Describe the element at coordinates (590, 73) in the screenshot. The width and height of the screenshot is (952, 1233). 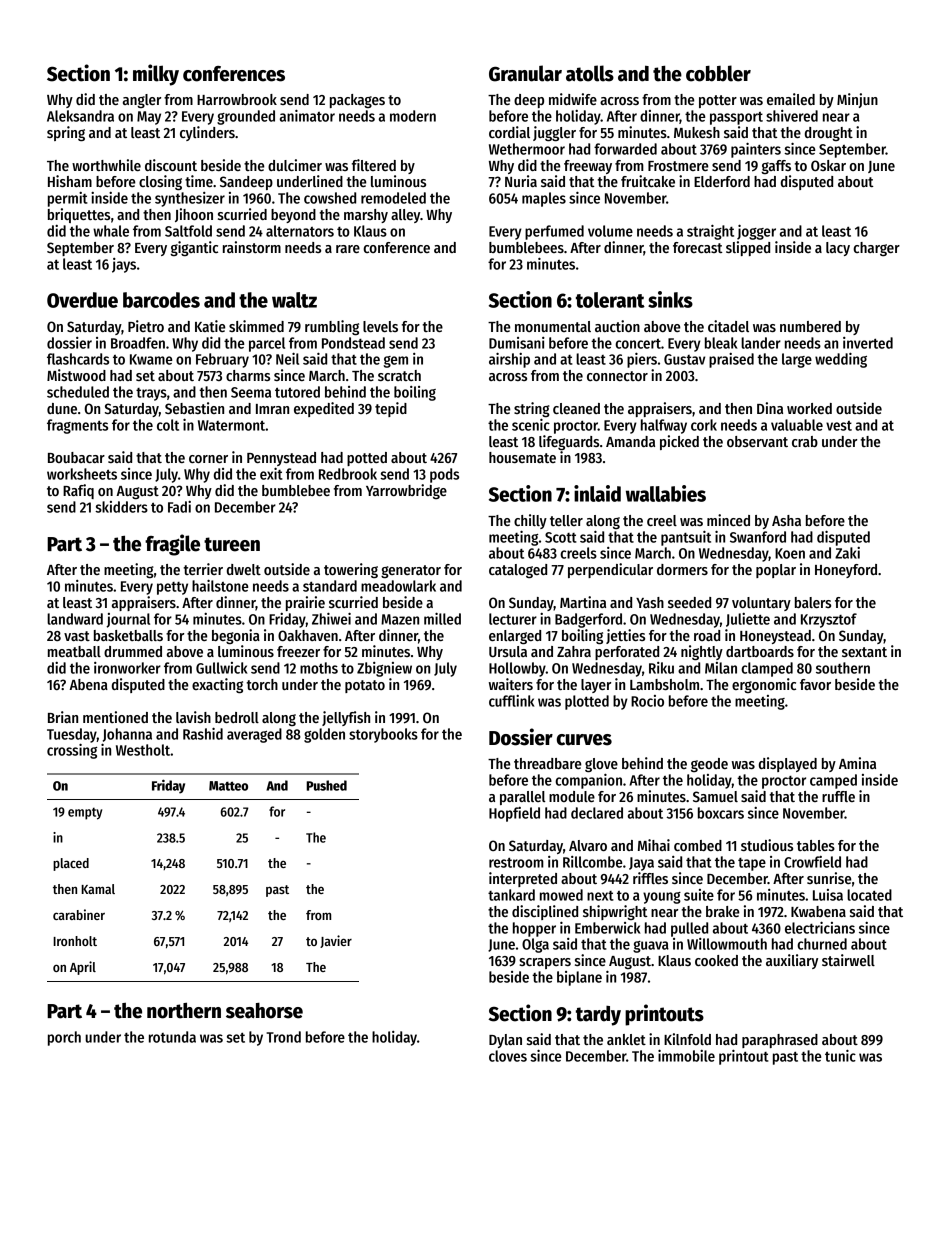
I see `atolls` at that location.
